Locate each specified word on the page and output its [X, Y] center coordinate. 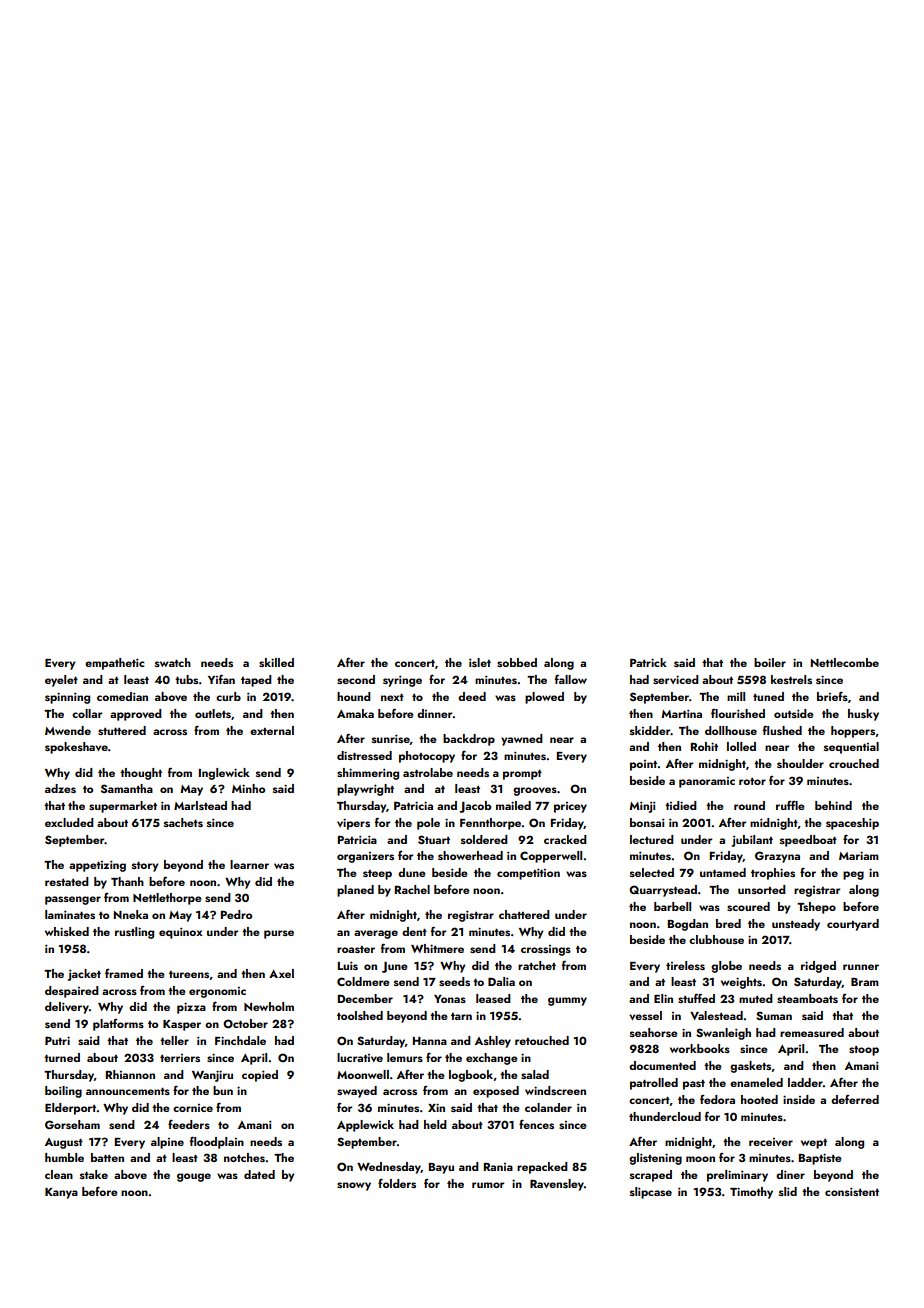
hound [354, 696]
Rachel [412, 889]
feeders [189, 1124]
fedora [717, 1099]
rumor [488, 1185]
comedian [122, 696]
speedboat [808, 841]
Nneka [131, 914]
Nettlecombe [845, 662]
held [435, 1124]
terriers [180, 1058]
